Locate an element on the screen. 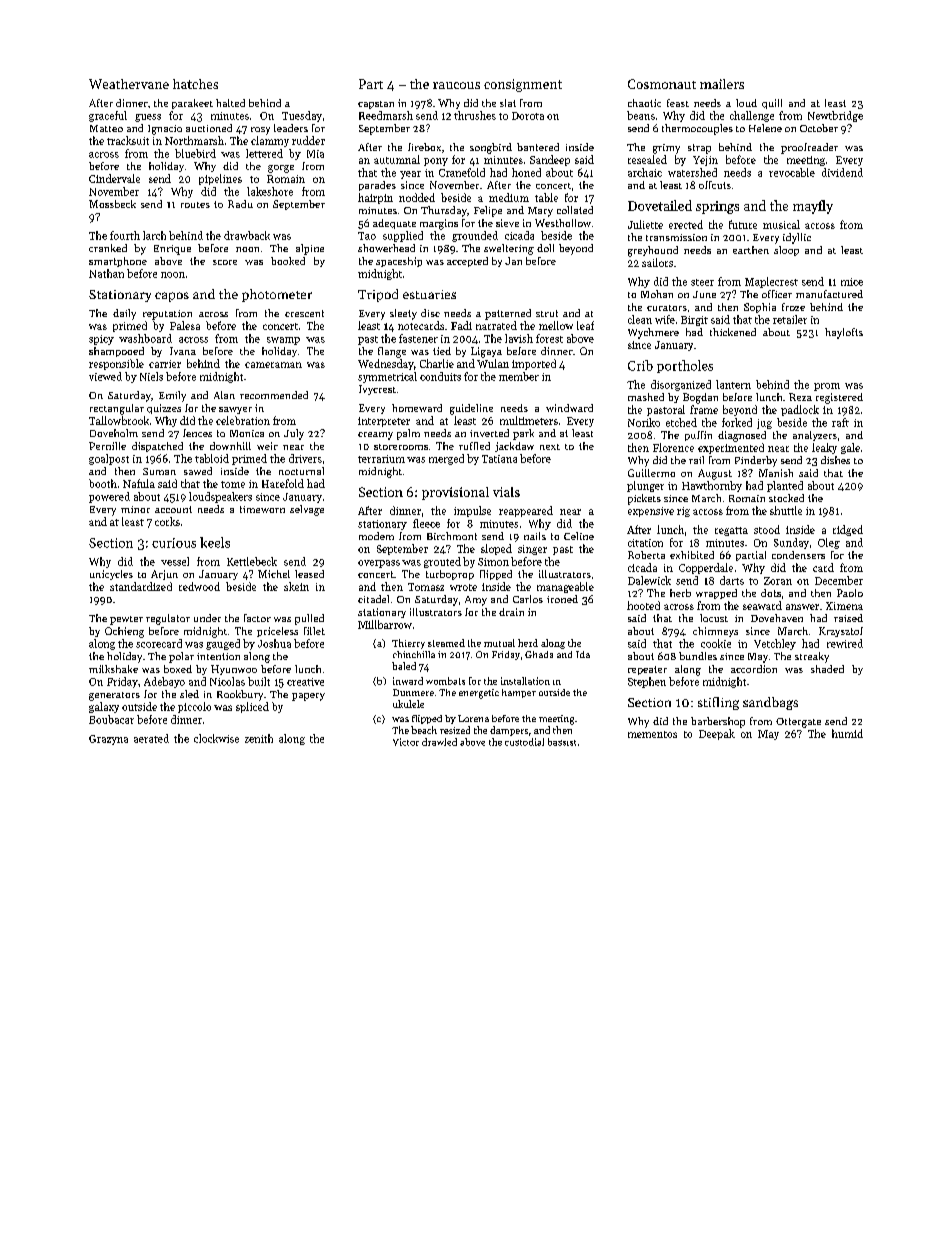 Image resolution: width=952 pixels, height=1233 pixels. sloop is located at coordinates (786, 251).
